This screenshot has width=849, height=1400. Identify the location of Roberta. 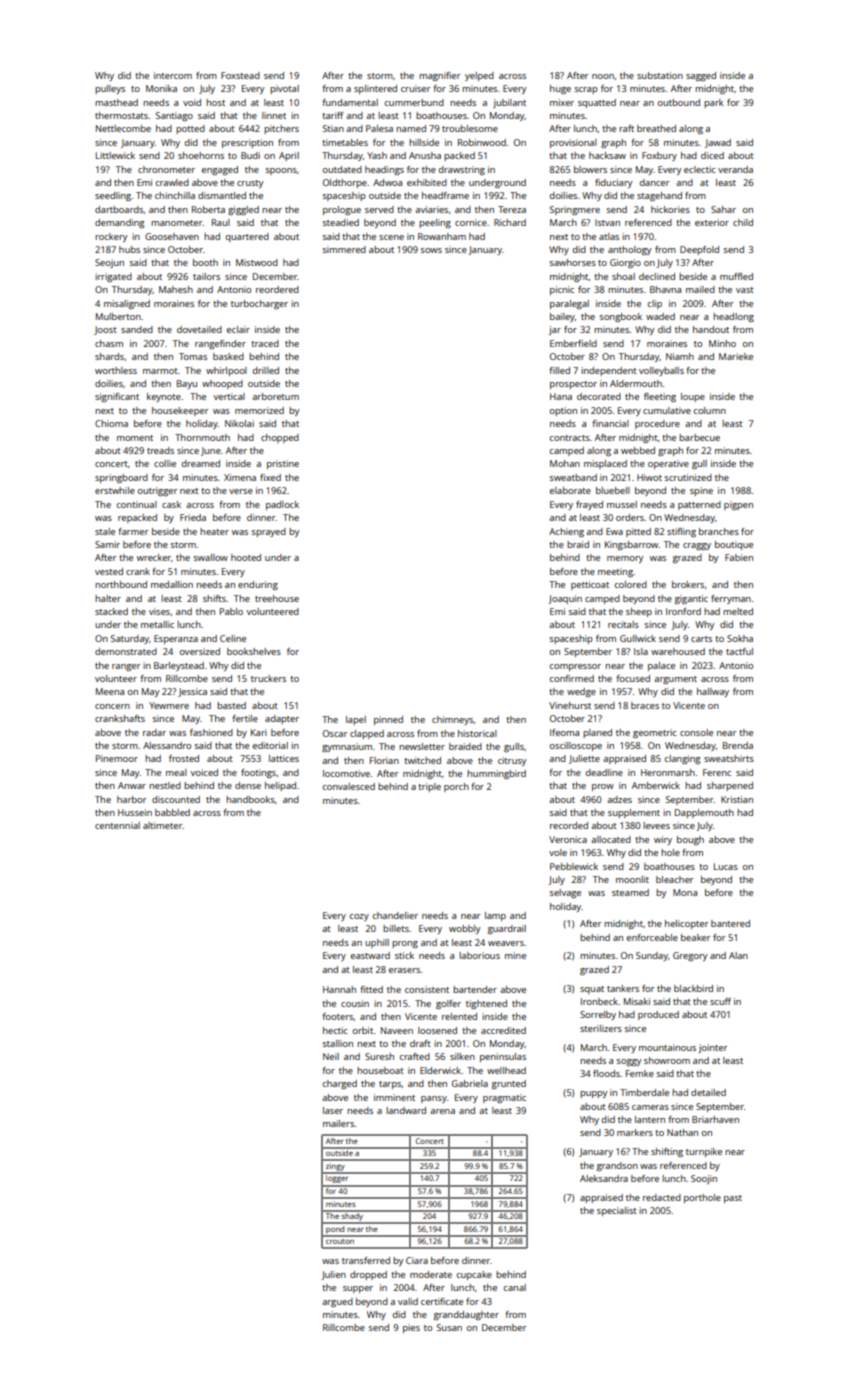
(208, 209).
